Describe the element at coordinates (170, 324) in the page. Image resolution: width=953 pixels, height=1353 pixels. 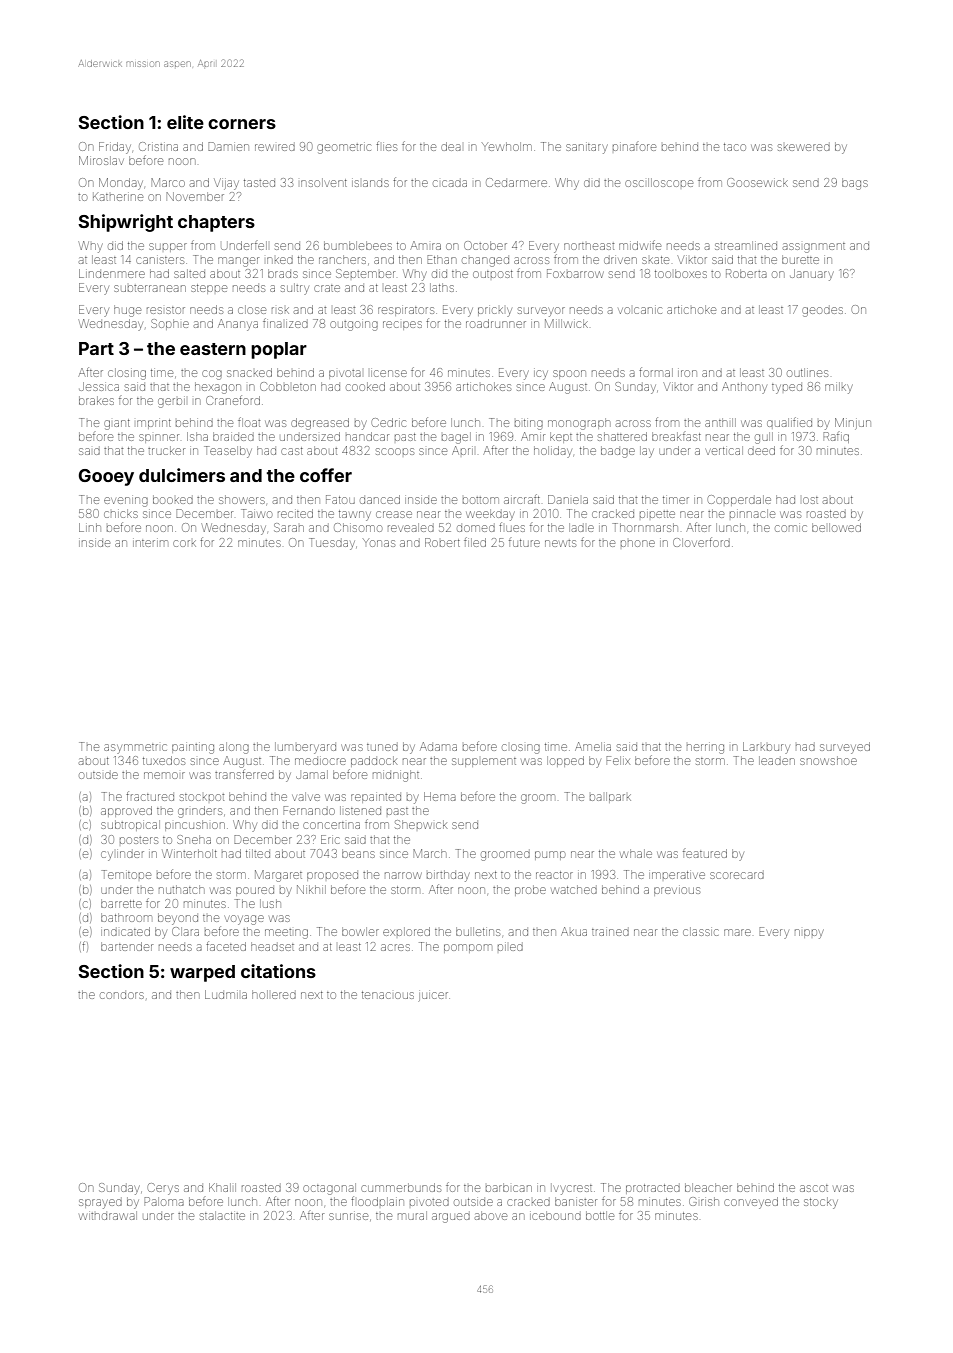
I see `Sophie` at that location.
